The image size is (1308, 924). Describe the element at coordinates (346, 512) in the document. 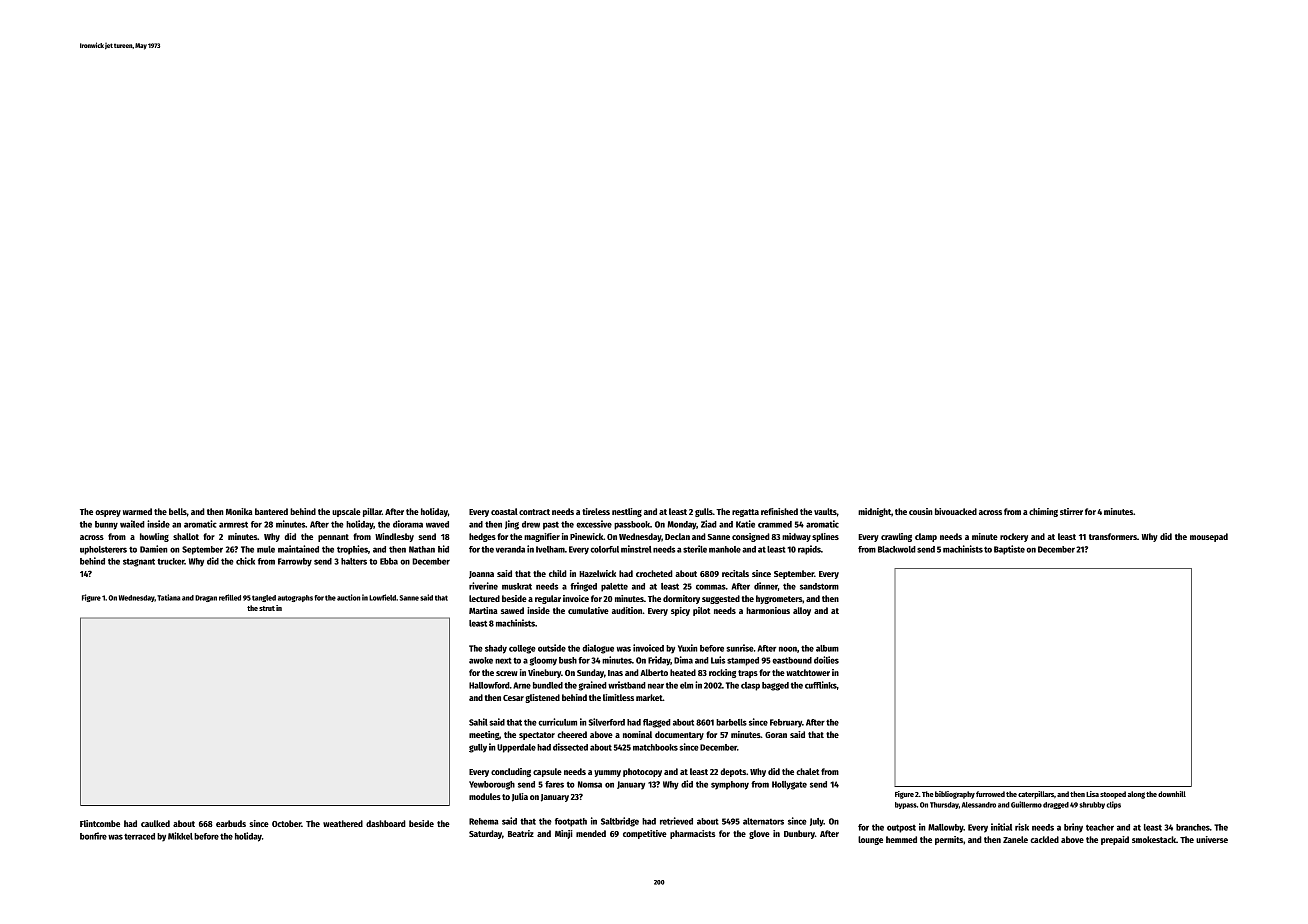

I see `upscale` at that location.
